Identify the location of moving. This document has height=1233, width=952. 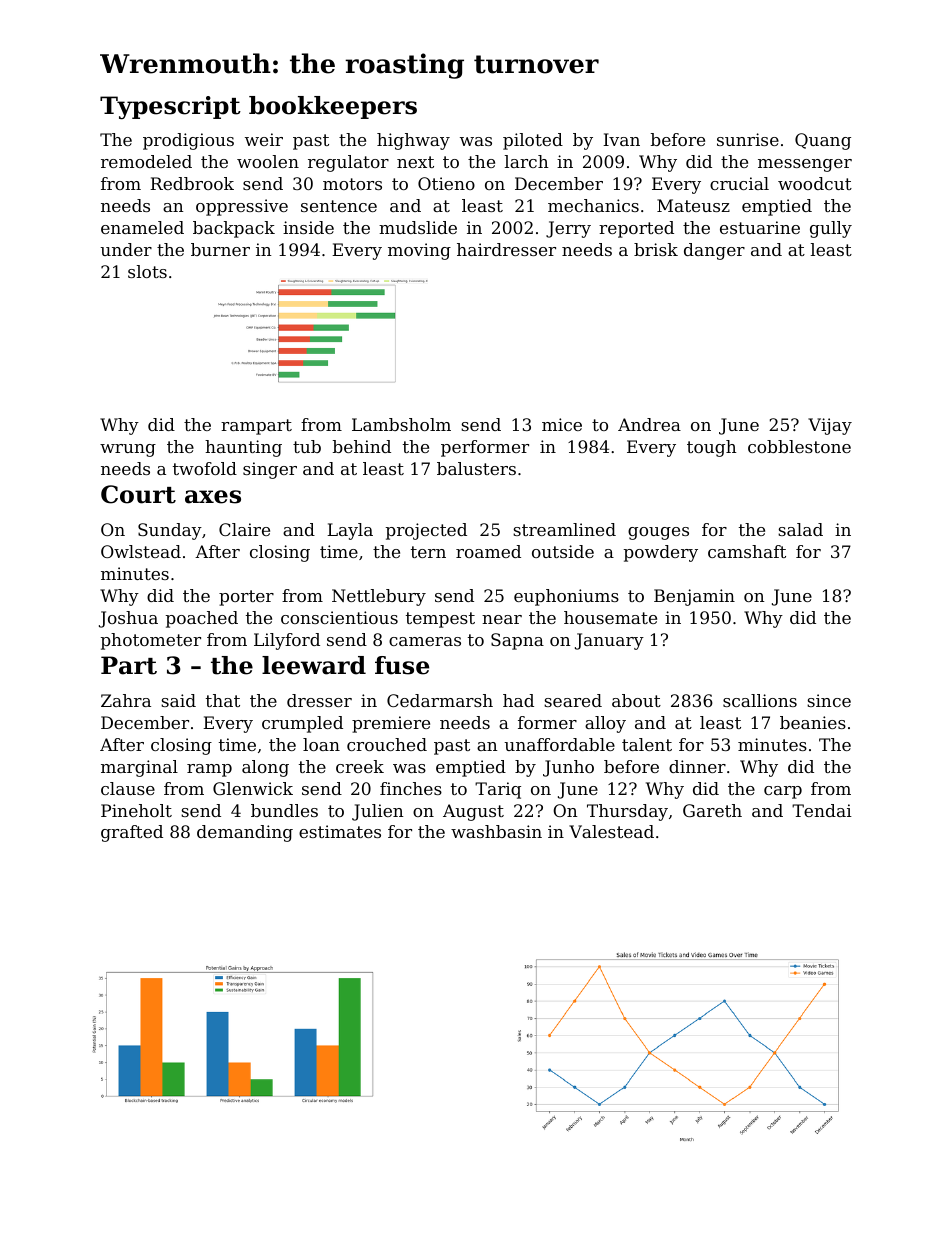
(419, 251).
